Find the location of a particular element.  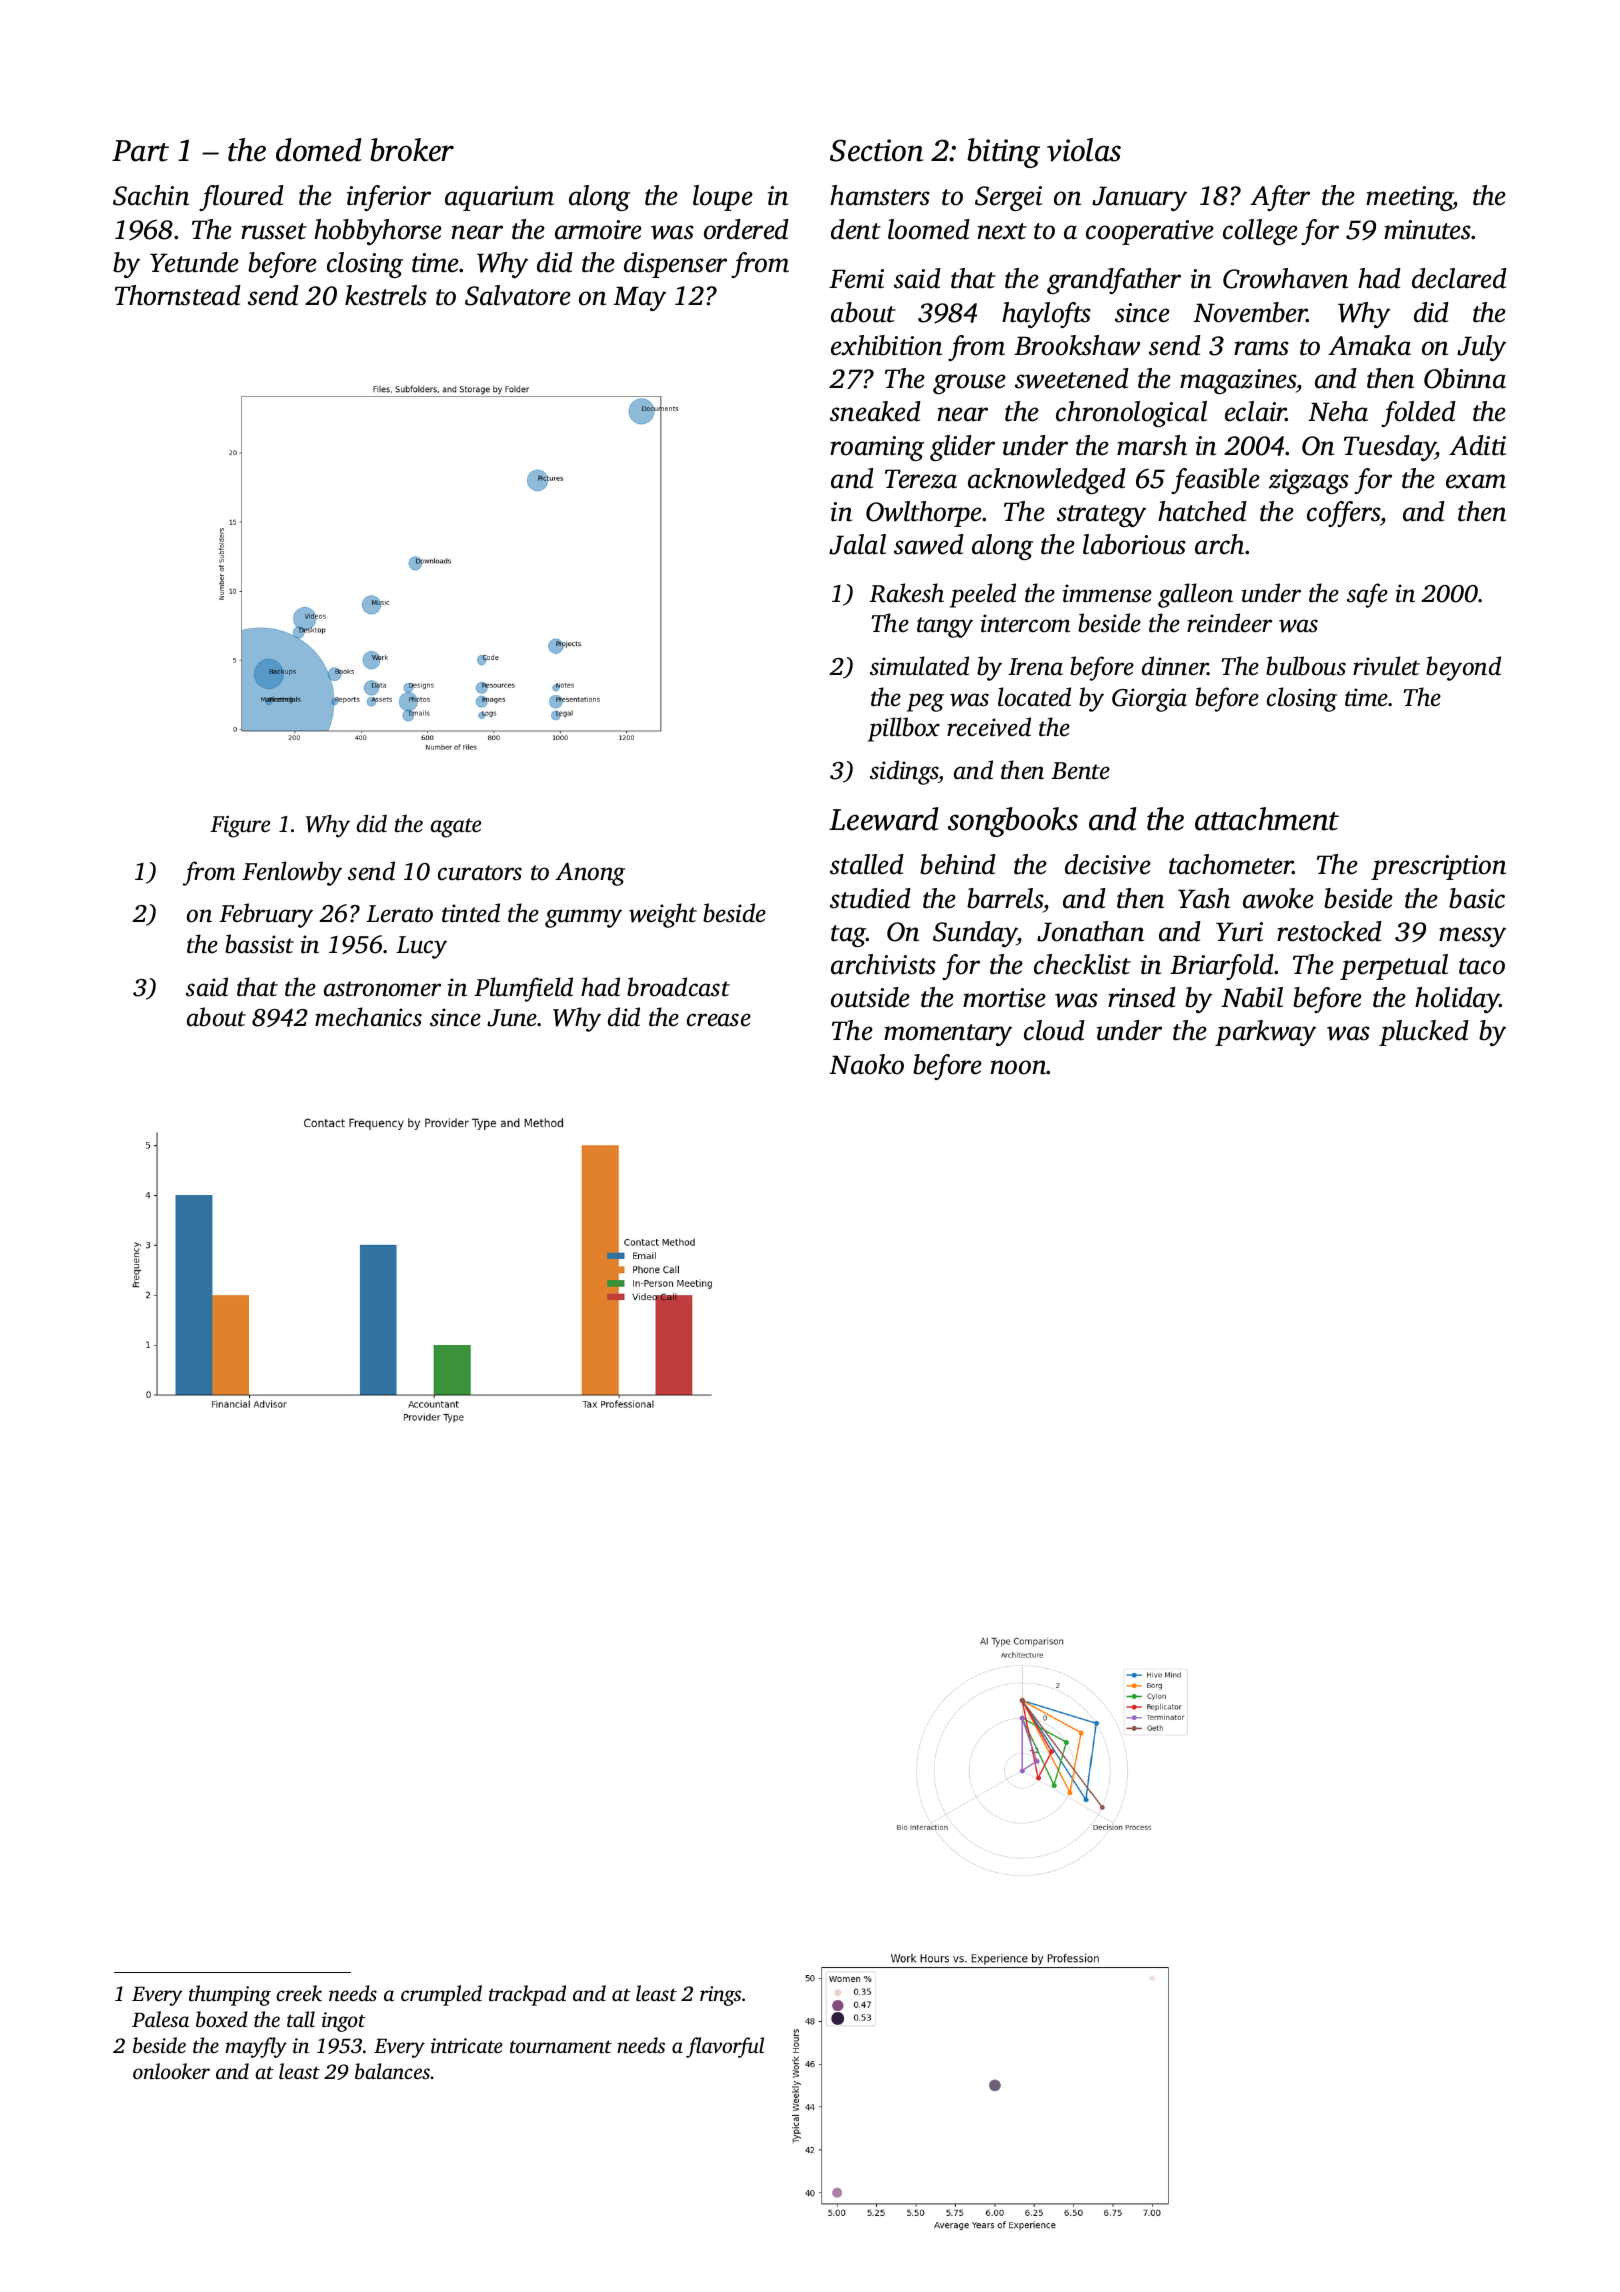

crease is located at coordinates (719, 1020).
